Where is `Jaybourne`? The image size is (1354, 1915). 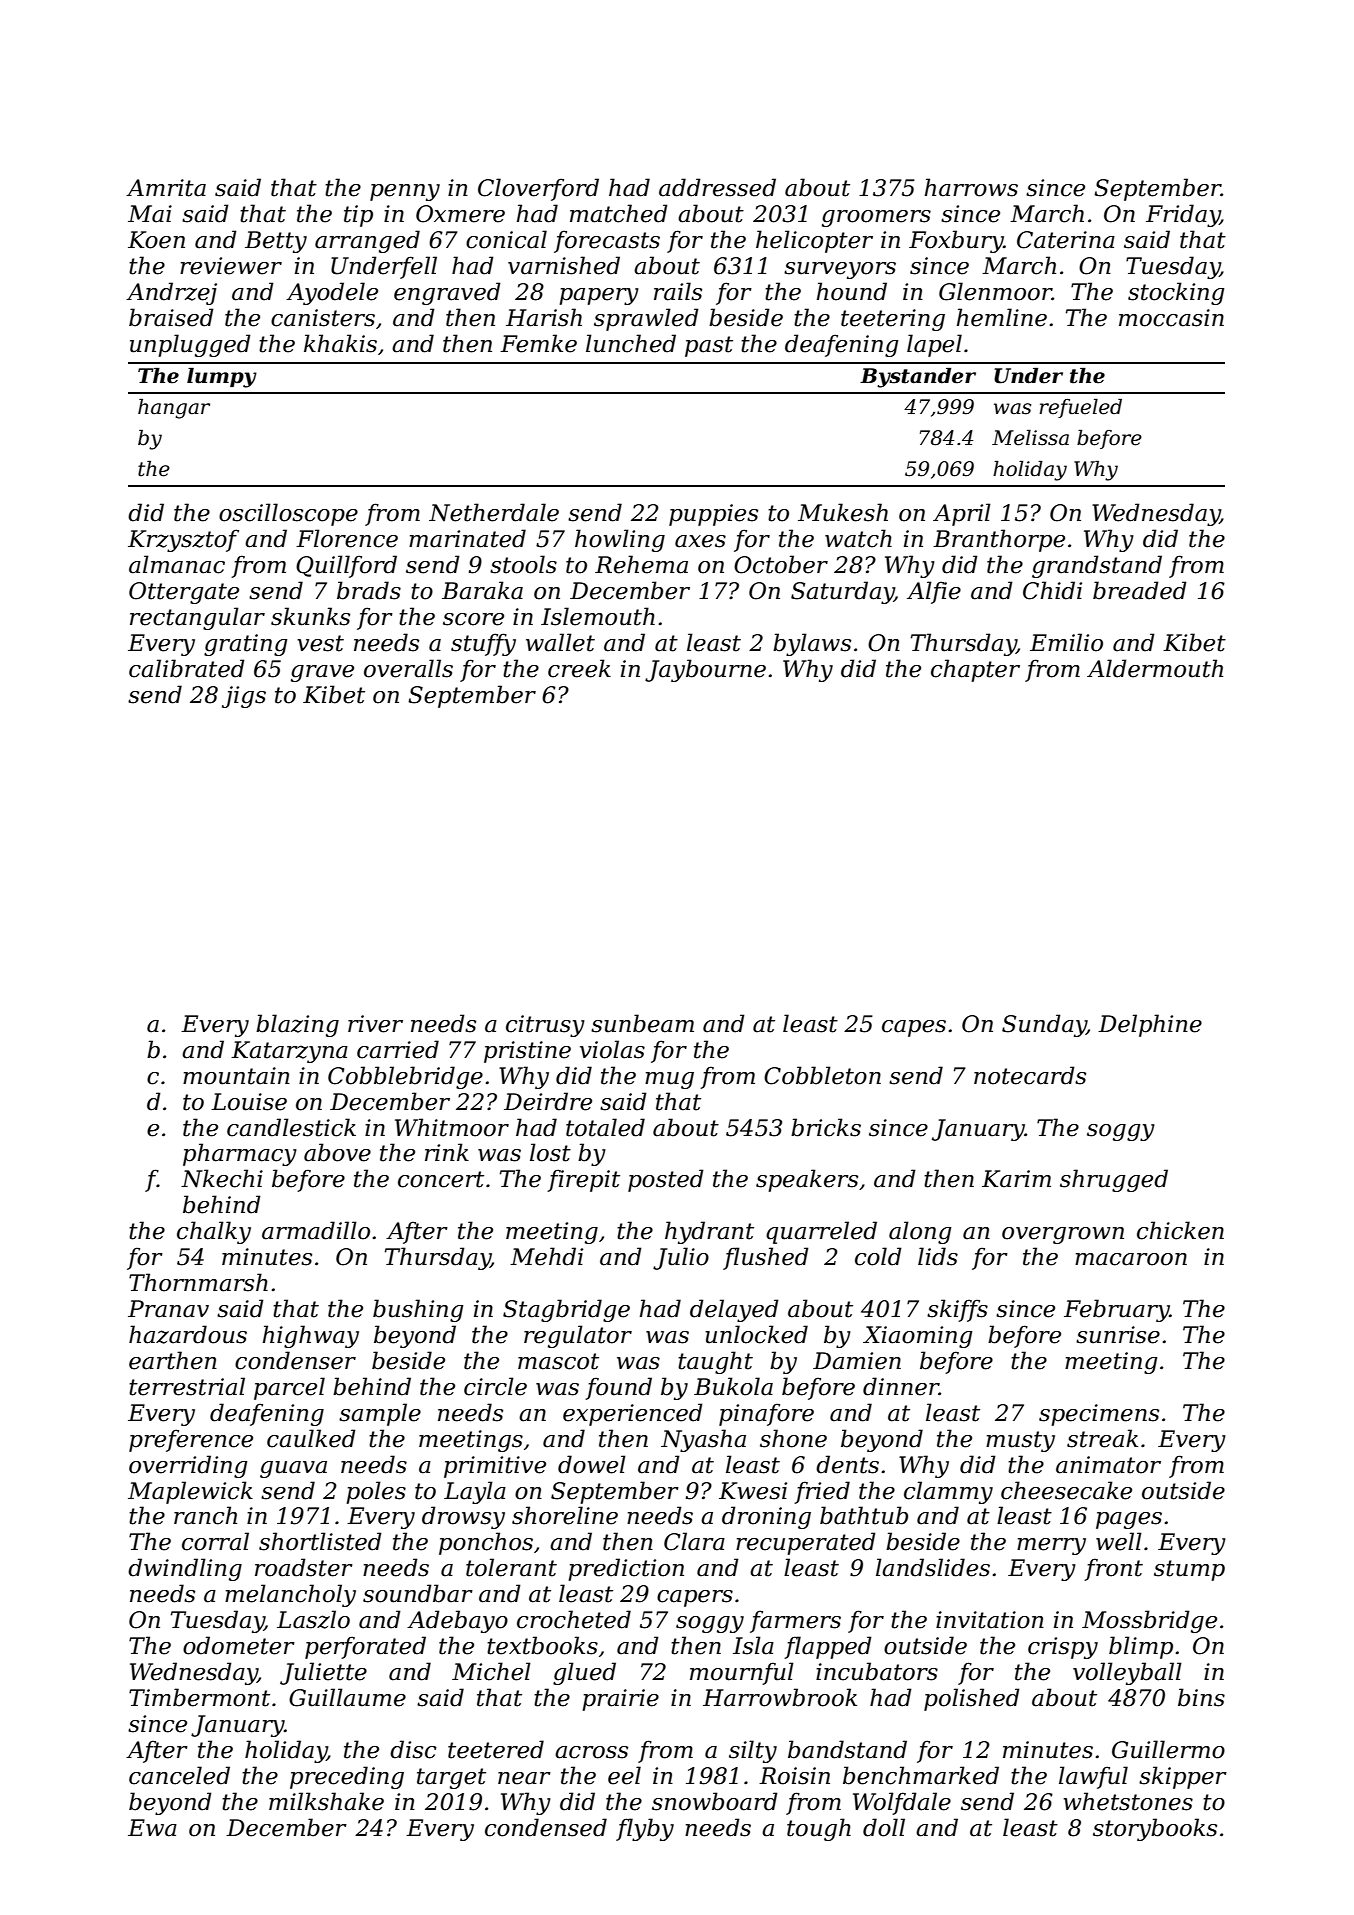 Jaybourne is located at coordinates (705, 670).
